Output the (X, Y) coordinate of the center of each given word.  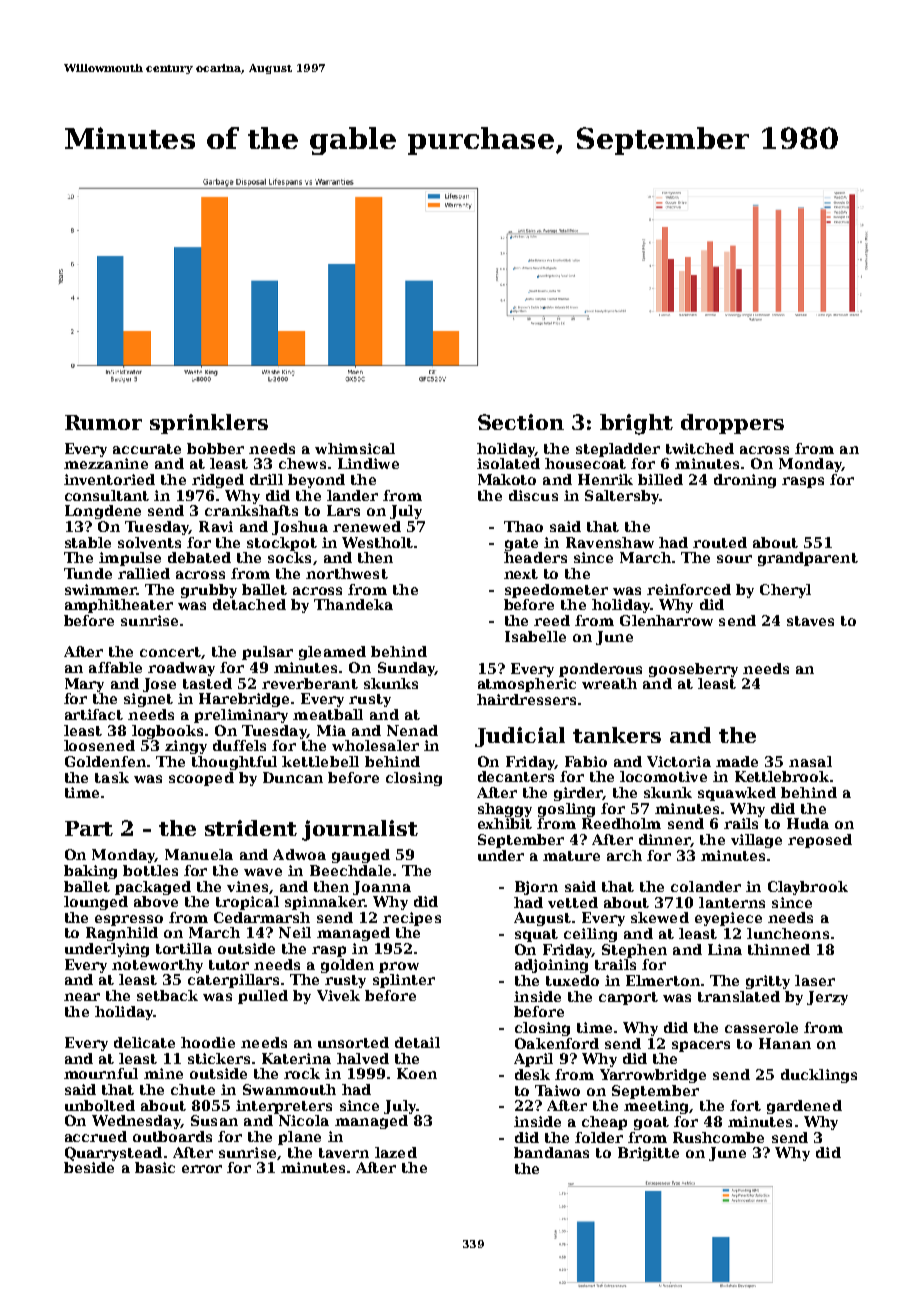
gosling (566, 810)
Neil (295, 932)
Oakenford (557, 1043)
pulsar (267, 653)
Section (521, 422)
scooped (201, 779)
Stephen (634, 951)
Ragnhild (122, 934)
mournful (101, 1073)
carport (628, 998)
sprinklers (209, 424)
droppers (732, 424)
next (521, 574)
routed (720, 542)
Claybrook (808, 888)
